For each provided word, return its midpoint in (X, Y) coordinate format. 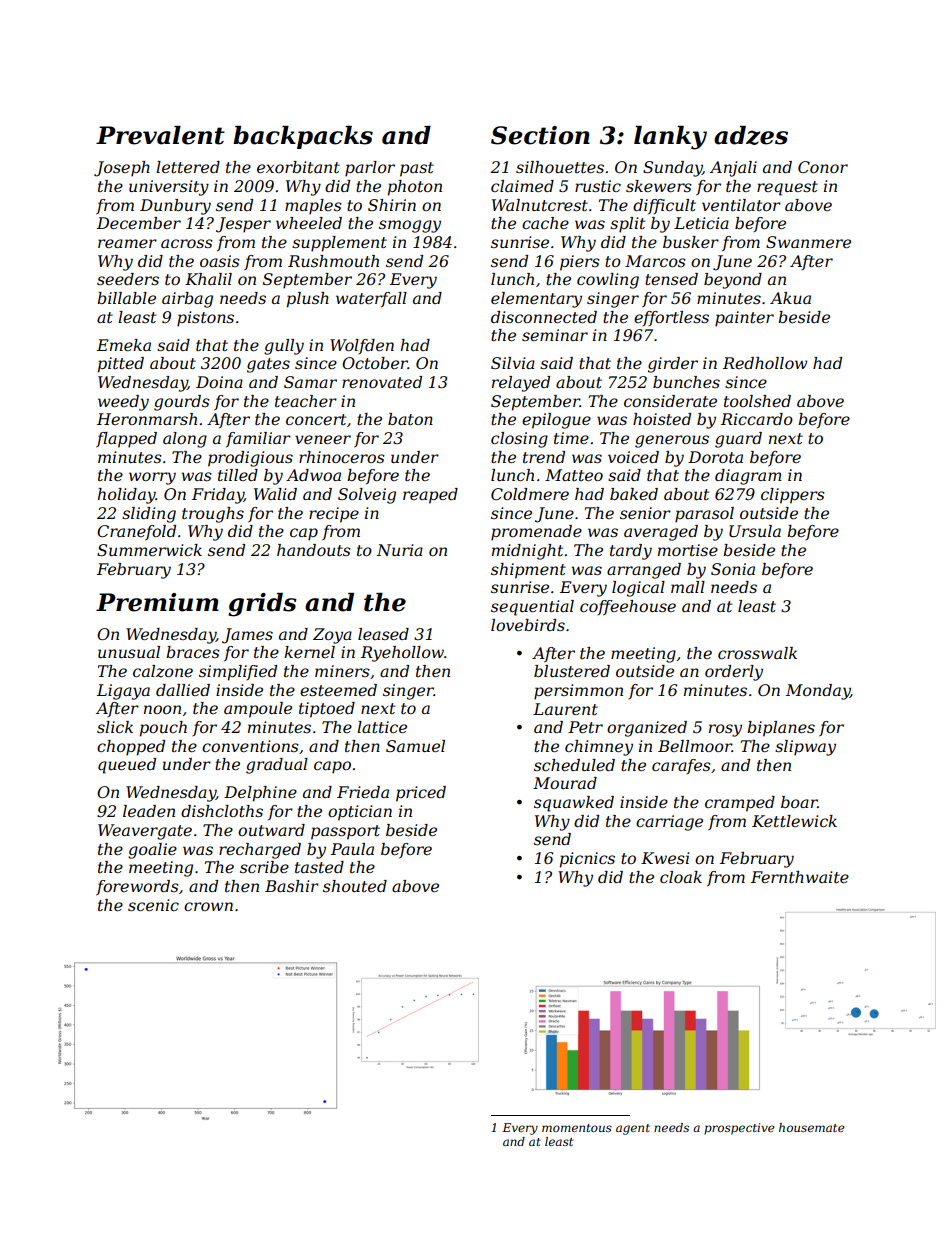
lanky (670, 138)
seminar (555, 335)
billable (126, 298)
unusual (129, 652)
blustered (572, 671)
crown (208, 906)
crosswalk (757, 653)
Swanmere (808, 242)
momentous (577, 1128)
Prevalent (160, 135)
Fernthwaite (800, 877)
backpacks (303, 137)
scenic (153, 905)
